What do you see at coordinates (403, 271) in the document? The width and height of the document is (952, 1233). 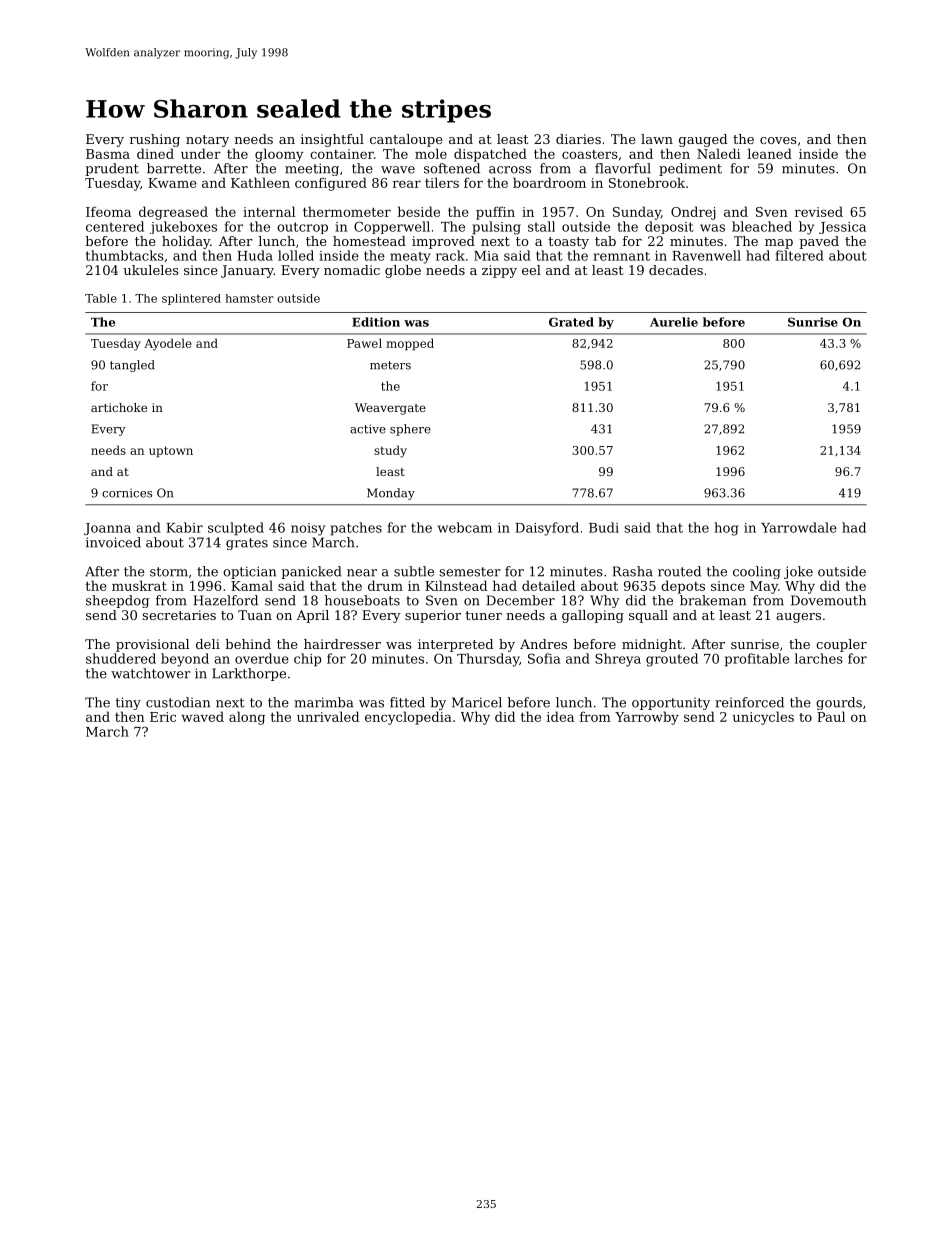 I see `globe` at bounding box center [403, 271].
